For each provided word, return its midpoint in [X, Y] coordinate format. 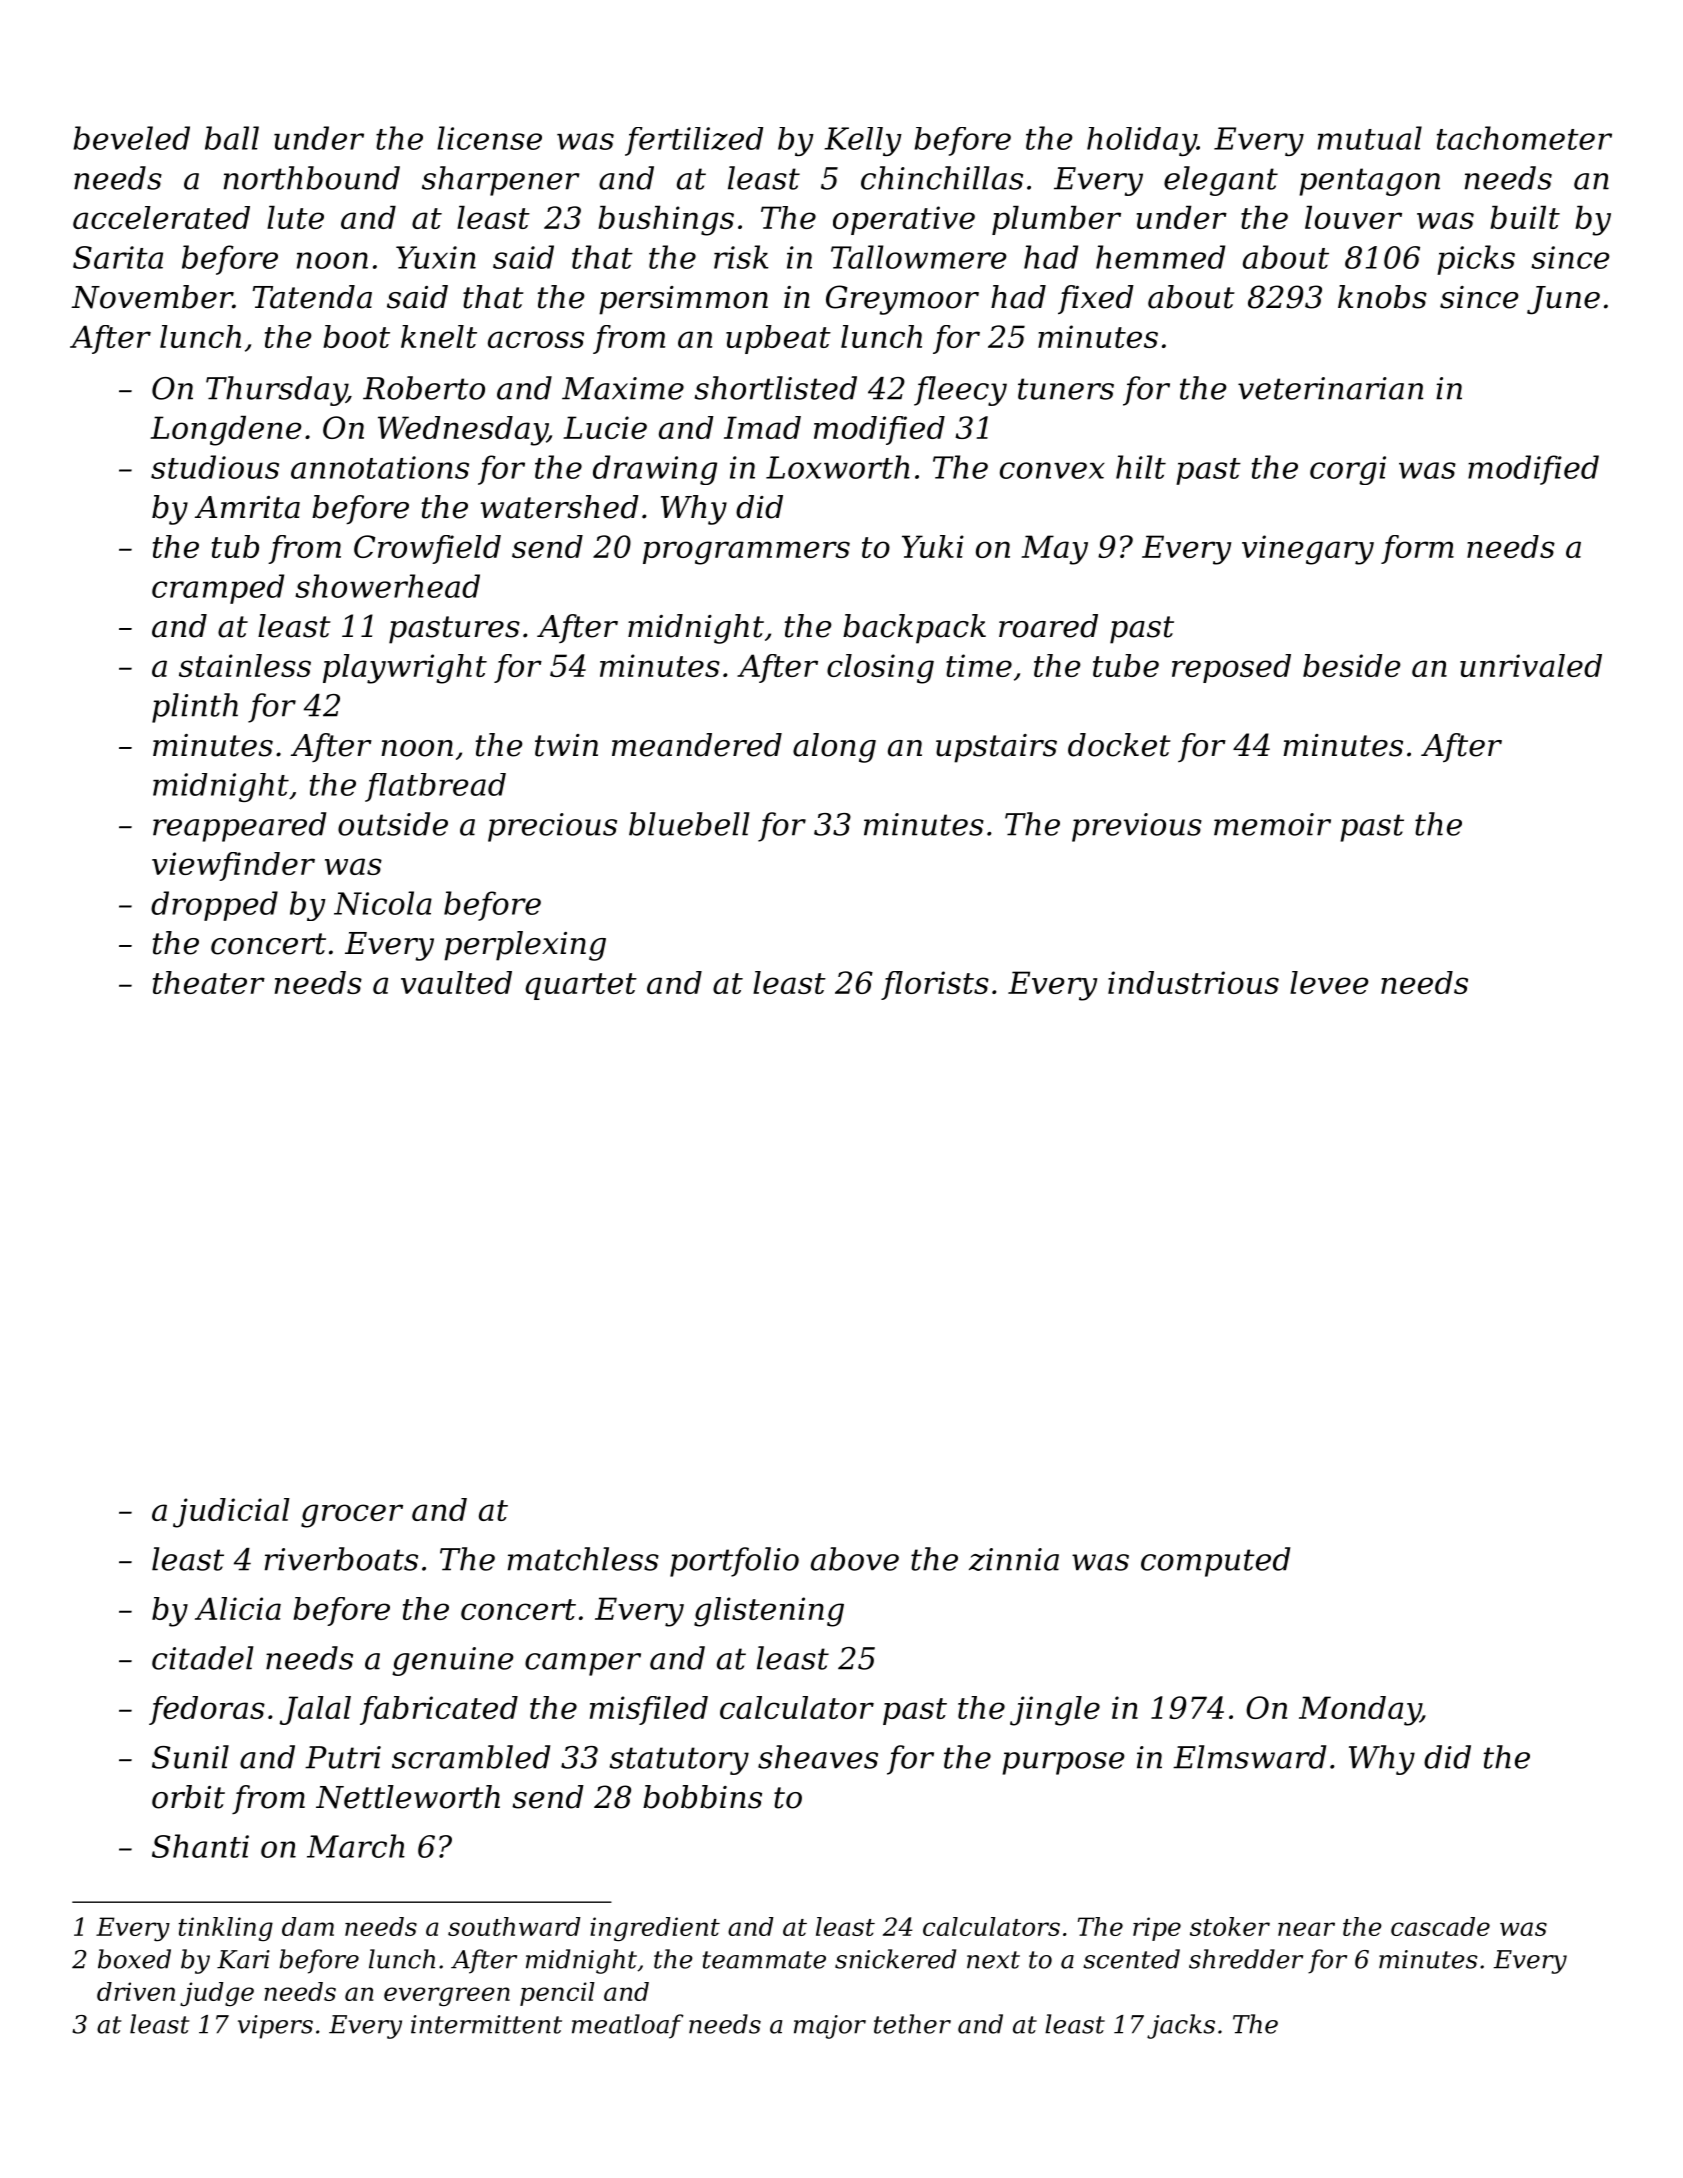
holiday [1142, 141]
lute [295, 217]
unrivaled [1531, 665]
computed [1215, 1562]
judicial [231, 1513]
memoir [1272, 824]
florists [935, 985]
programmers [746, 553]
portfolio [734, 1562]
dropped [214, 906]
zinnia [1014, 1559]
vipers [275, 2027]
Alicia [238, 1608]
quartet [581, 986]
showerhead [387, 586]
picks [1476, 260]
